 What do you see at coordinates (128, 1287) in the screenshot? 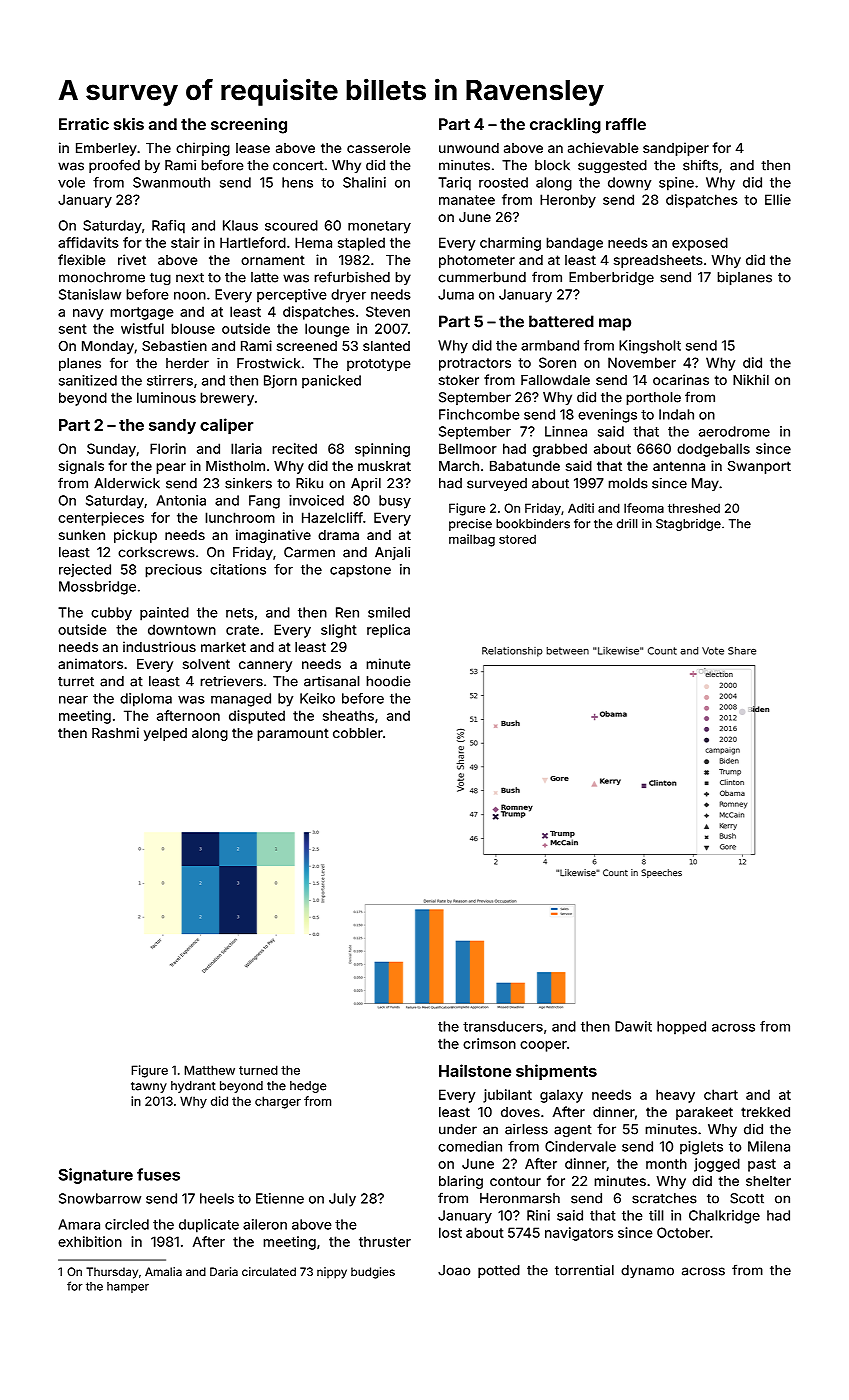
I see `hamper` at bounding box center [128, 1287].
